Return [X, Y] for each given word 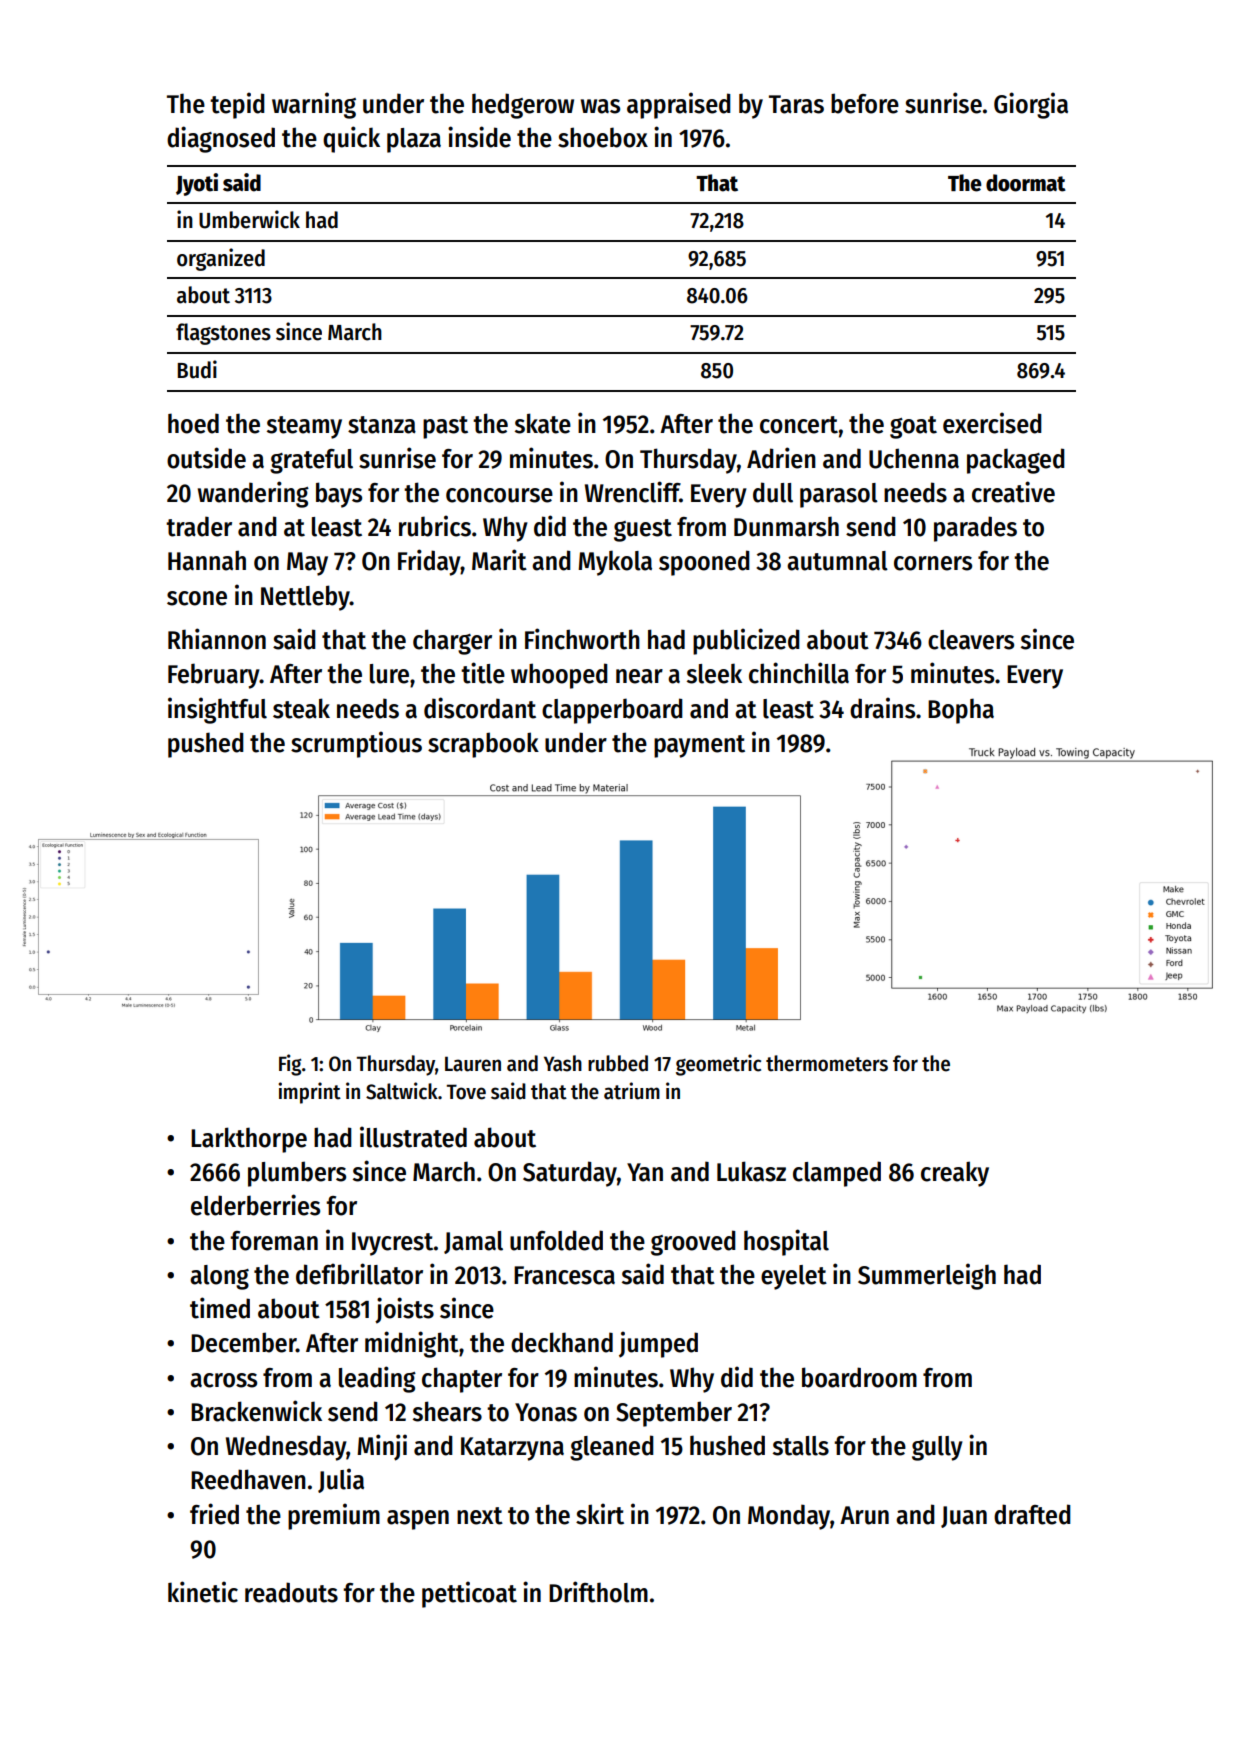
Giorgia [1031, 105]
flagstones [223, 334]
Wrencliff [632, 492]
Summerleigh [927, 1276]
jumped [658, 1344]
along [219, 1277]
